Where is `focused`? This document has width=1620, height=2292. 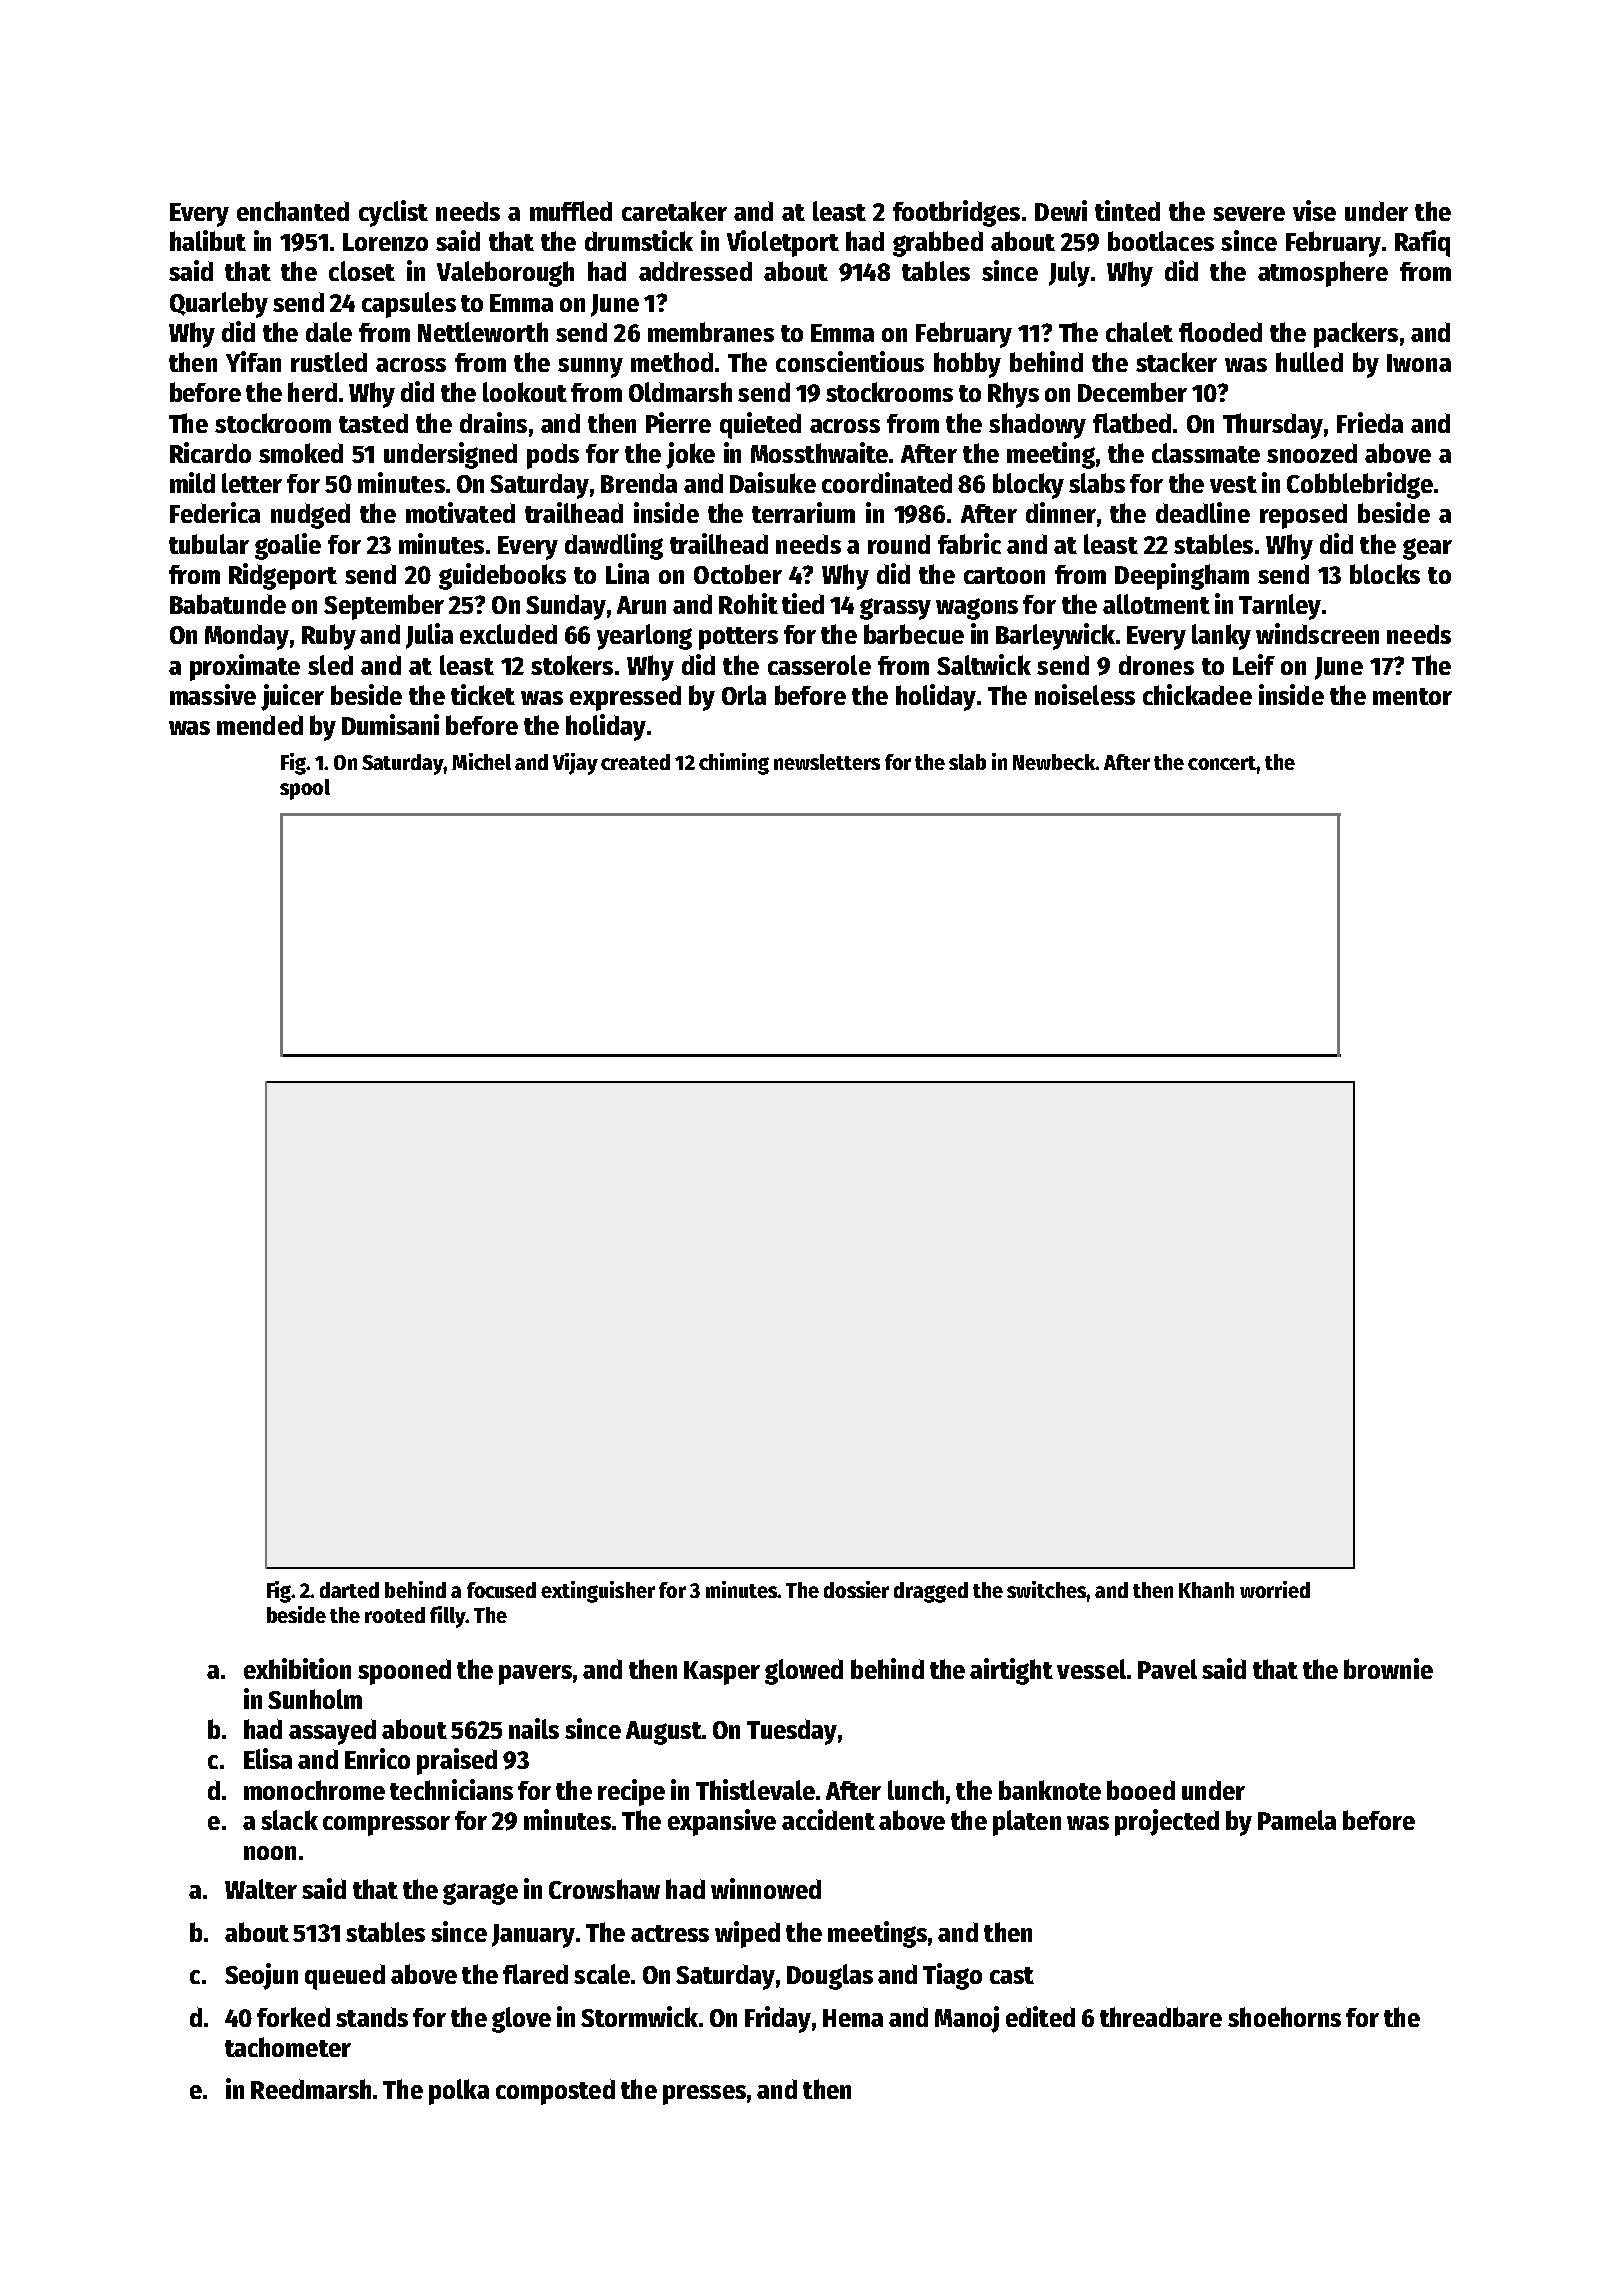
focused is located at coordinates (501, 1590).
